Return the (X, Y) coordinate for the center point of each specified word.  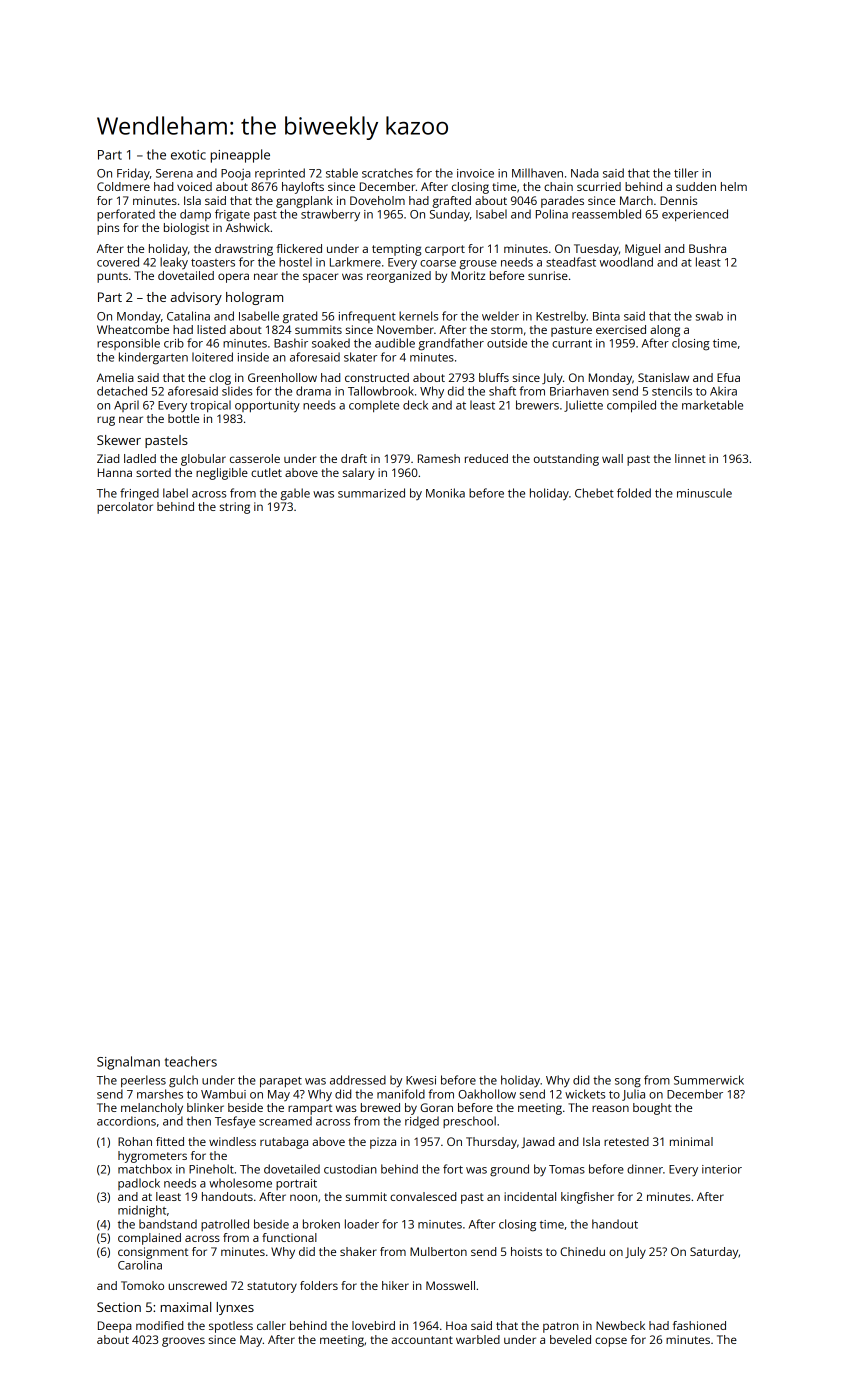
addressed (358, 1080)
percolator (125, 508)
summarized (371, 493)
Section (119, 1307)
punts (112, 277)
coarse (438, 263)
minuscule (704, 493)
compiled (631, 406)
